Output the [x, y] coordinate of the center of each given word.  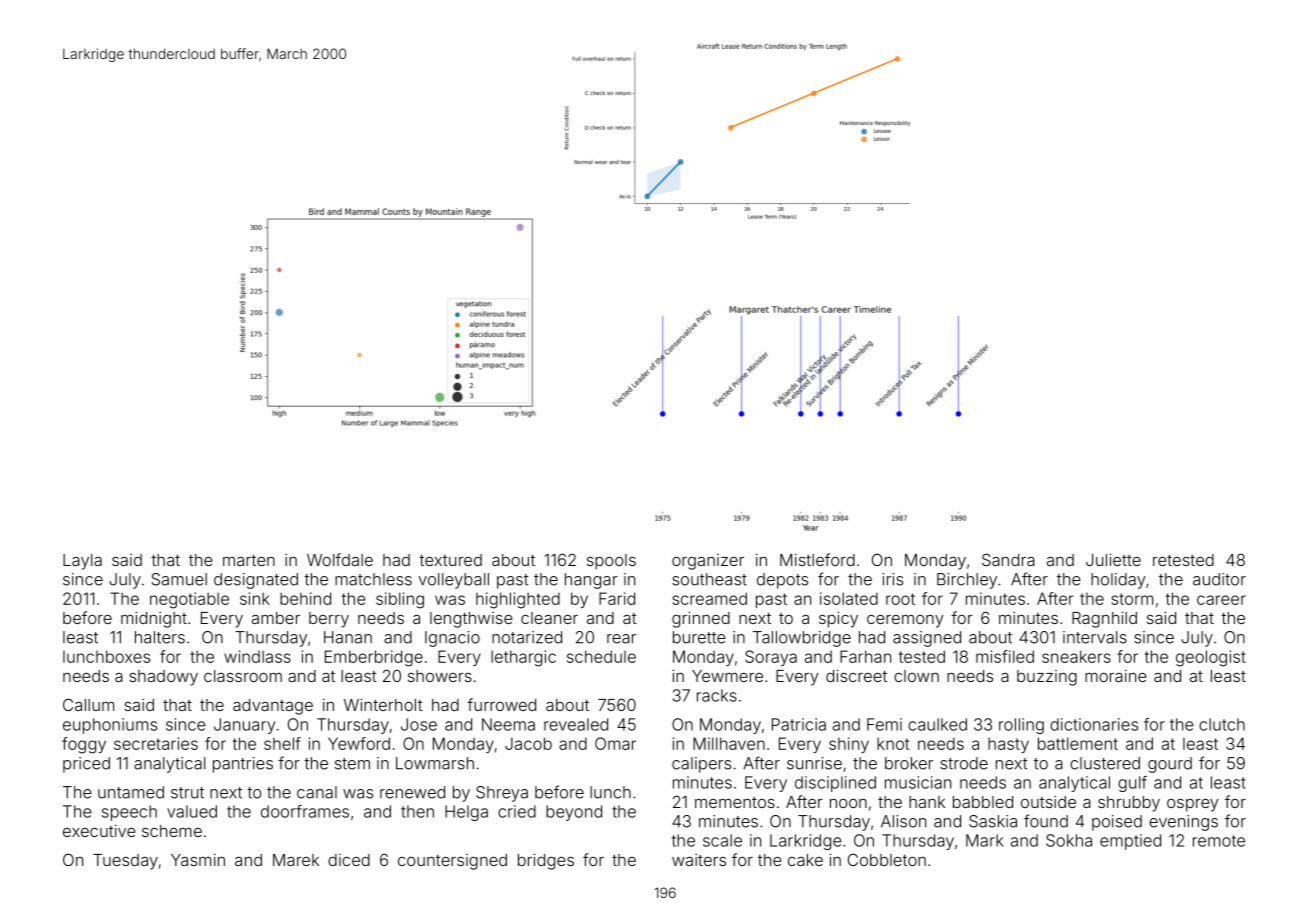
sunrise [814, 763]
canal [317, 792]
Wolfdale [340, 559]
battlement [1078, 743]
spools [611, 562]
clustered [1105, 763]
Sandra [1008, 559]
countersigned [452, 862]
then [417, 811]
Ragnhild [1104, 619]
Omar [615, 743]
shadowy [163, 678]
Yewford [359, 743]
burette [699, 637]
